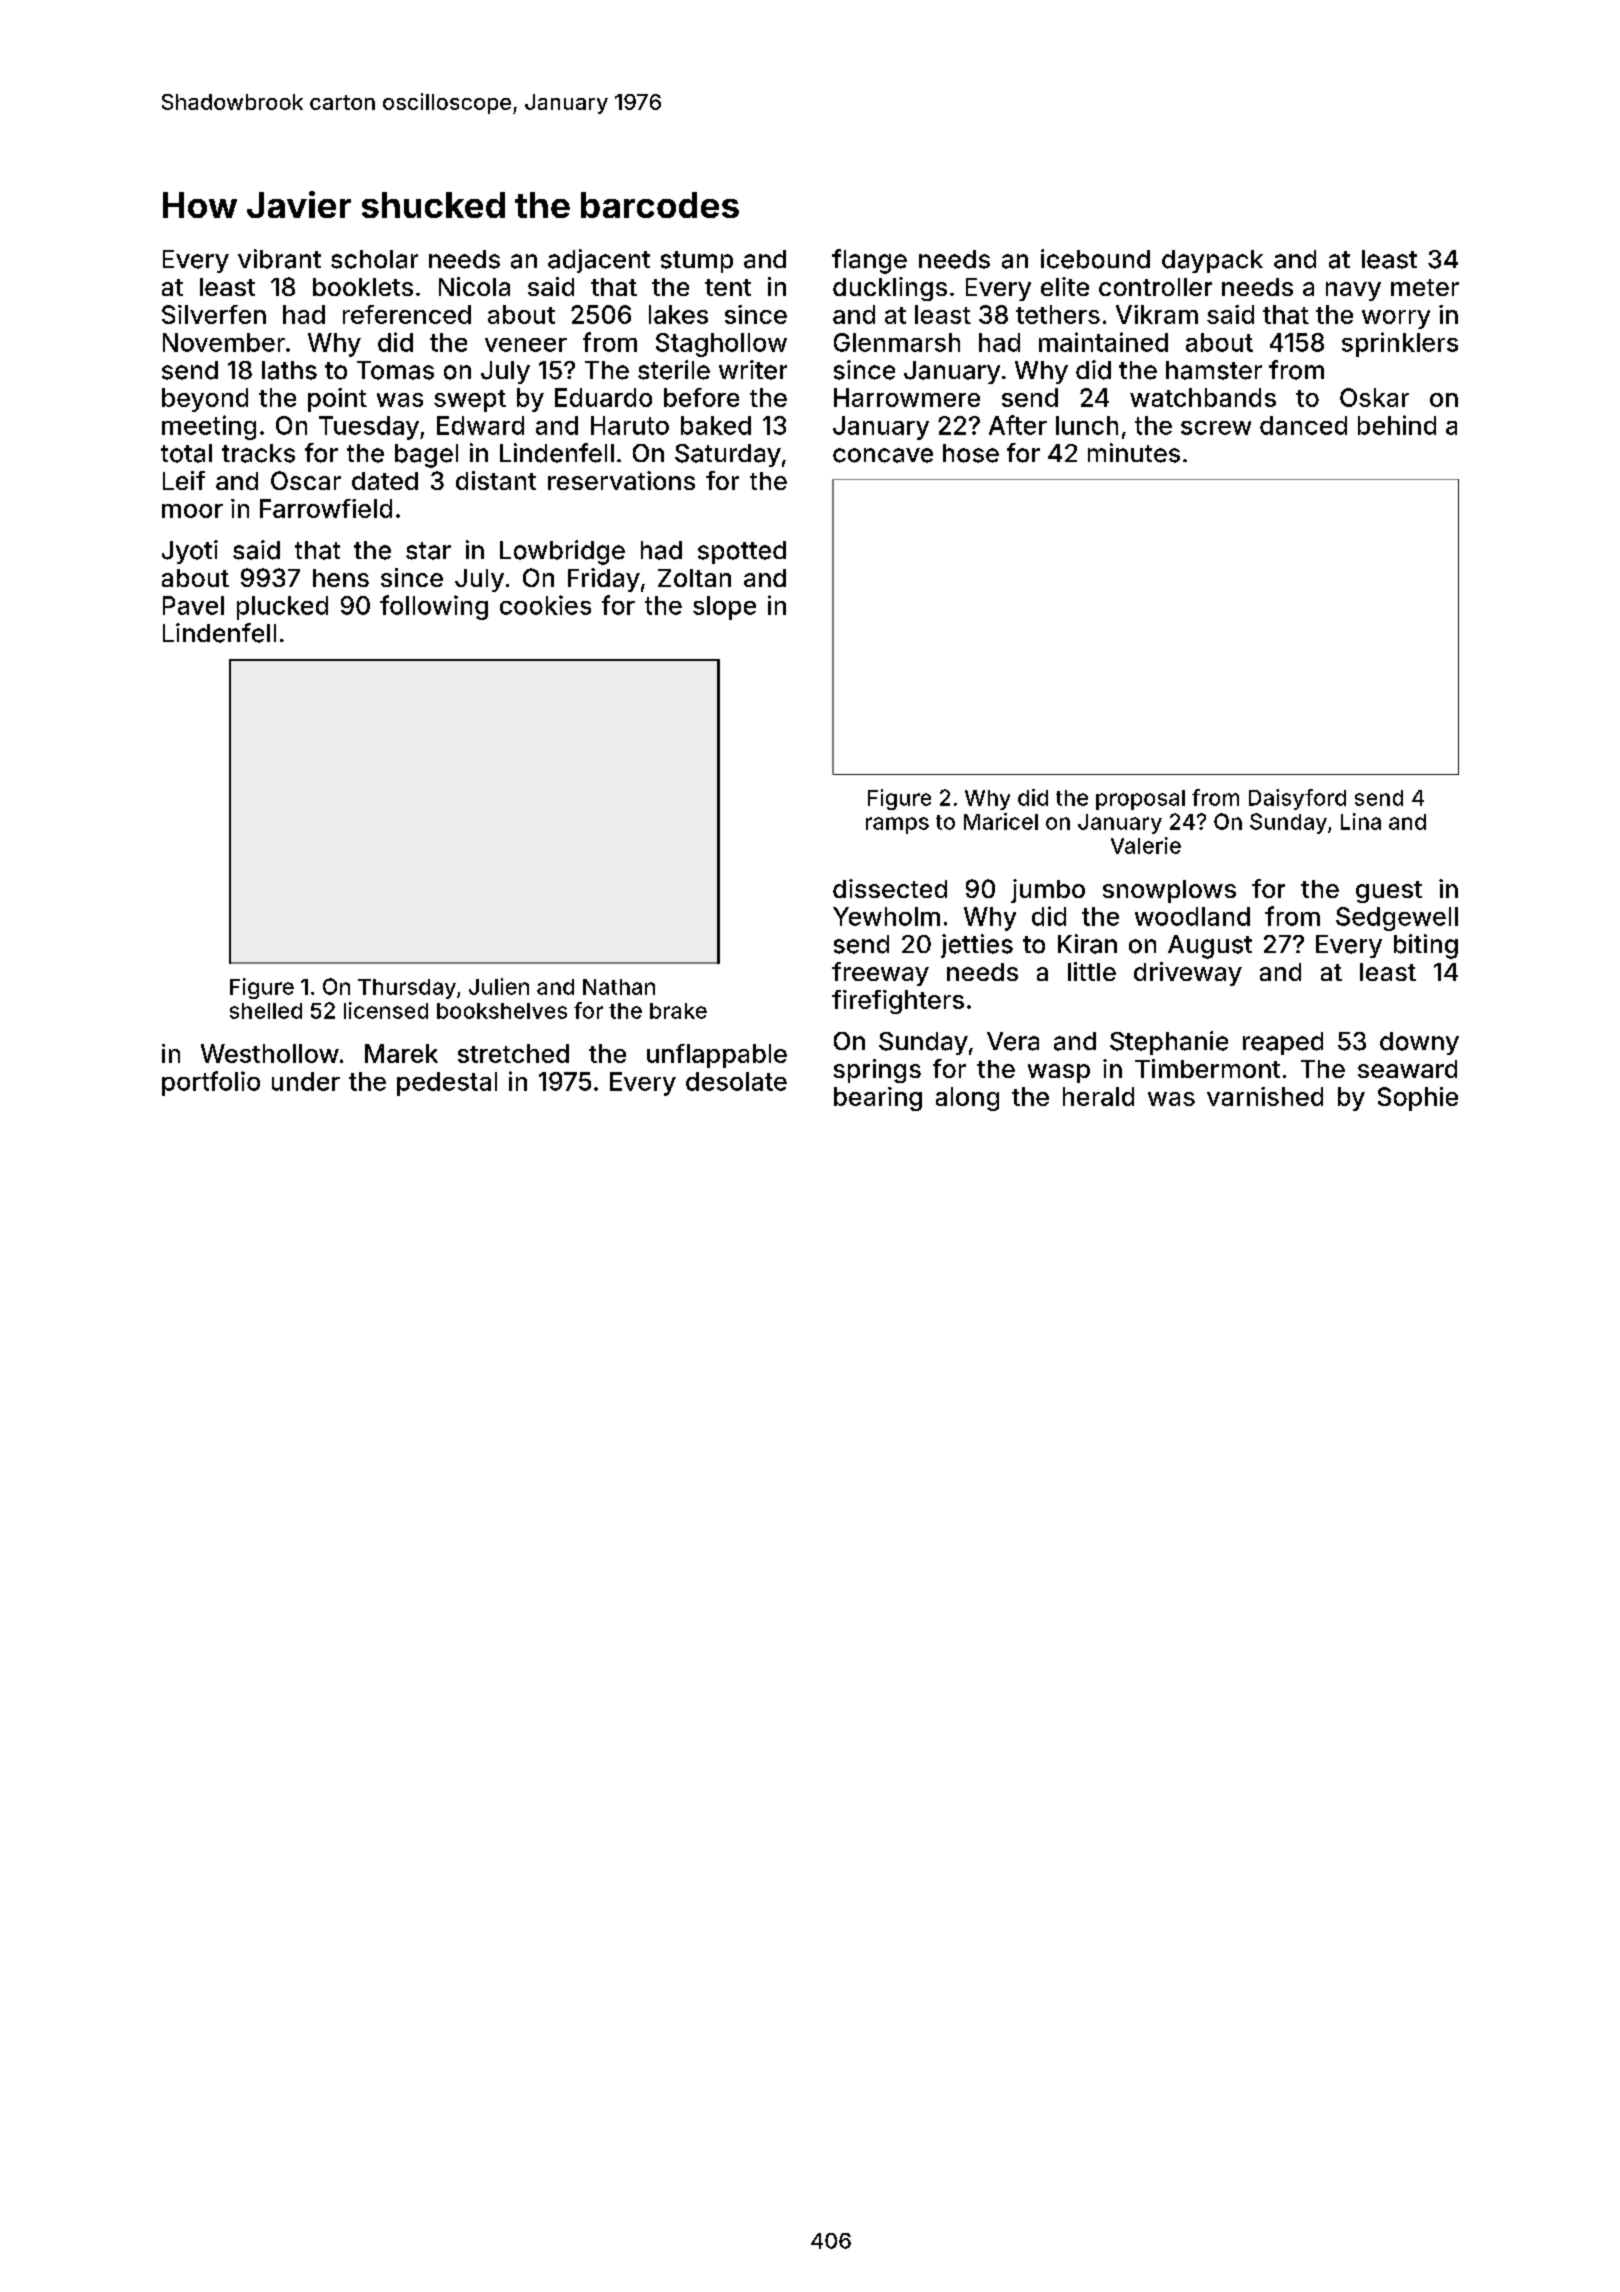 Image resolution: width=1620 pixels, height=2292 pixels. I want to click on worry, so click(1396, 319).
